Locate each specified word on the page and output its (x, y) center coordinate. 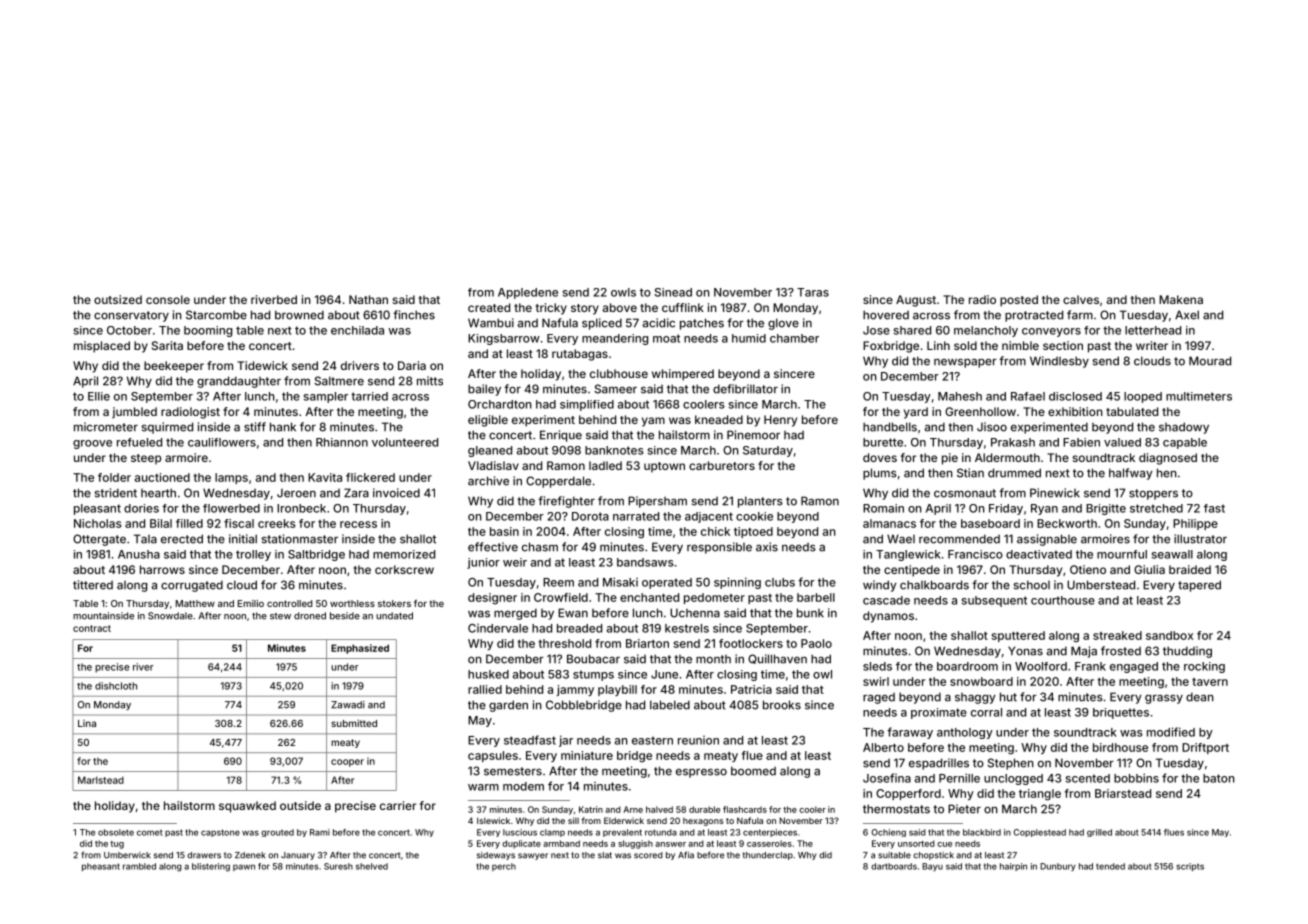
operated (667, 583)
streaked (1117, 635)
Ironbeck (301, 508)
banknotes (614, 450)
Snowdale (170, 616)
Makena (1181, 299)
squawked (247, 807)
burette (883, 442)
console (168, 299)
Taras (813, 292)
